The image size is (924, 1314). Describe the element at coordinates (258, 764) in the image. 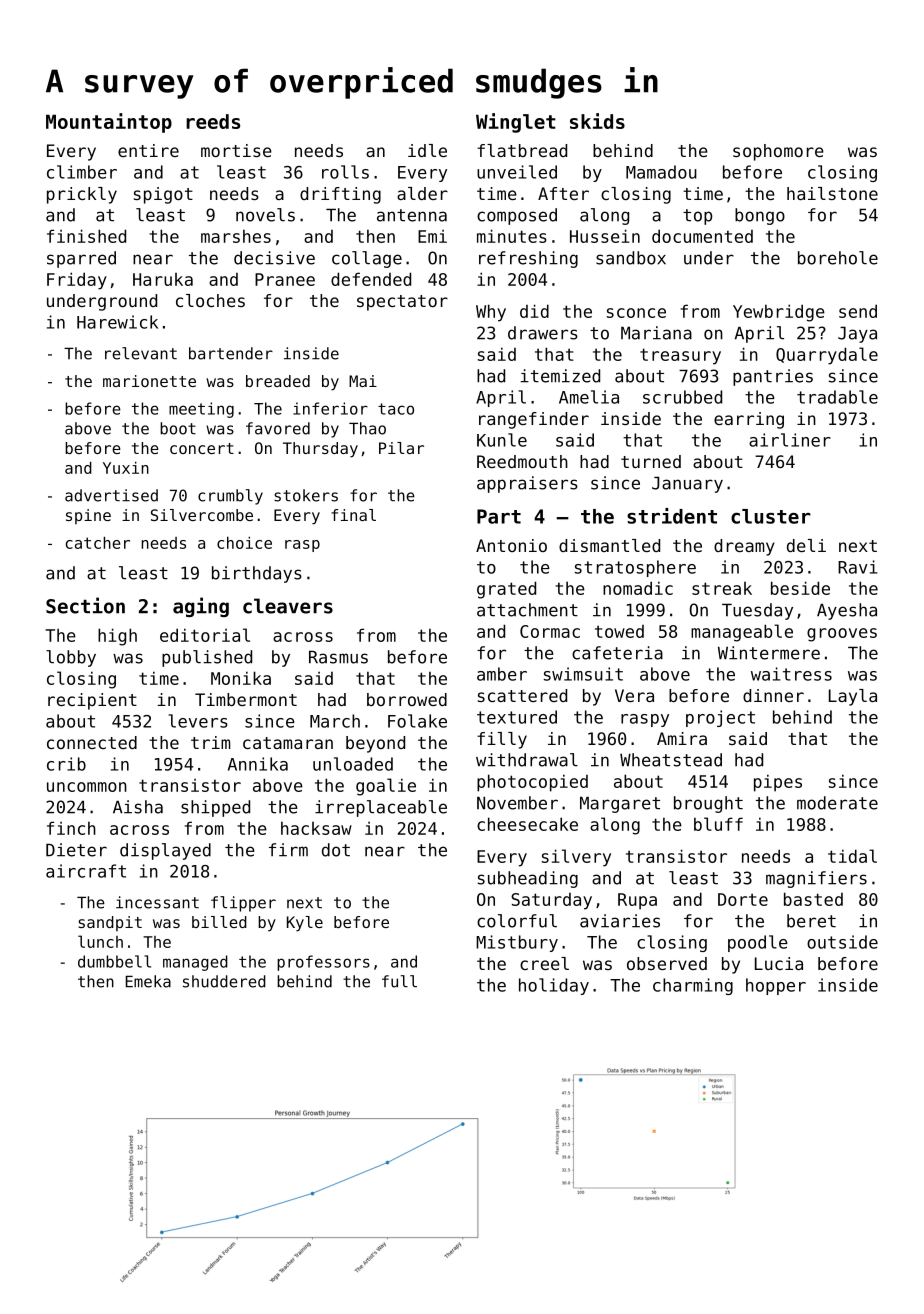

I see `Annika` at that location.
